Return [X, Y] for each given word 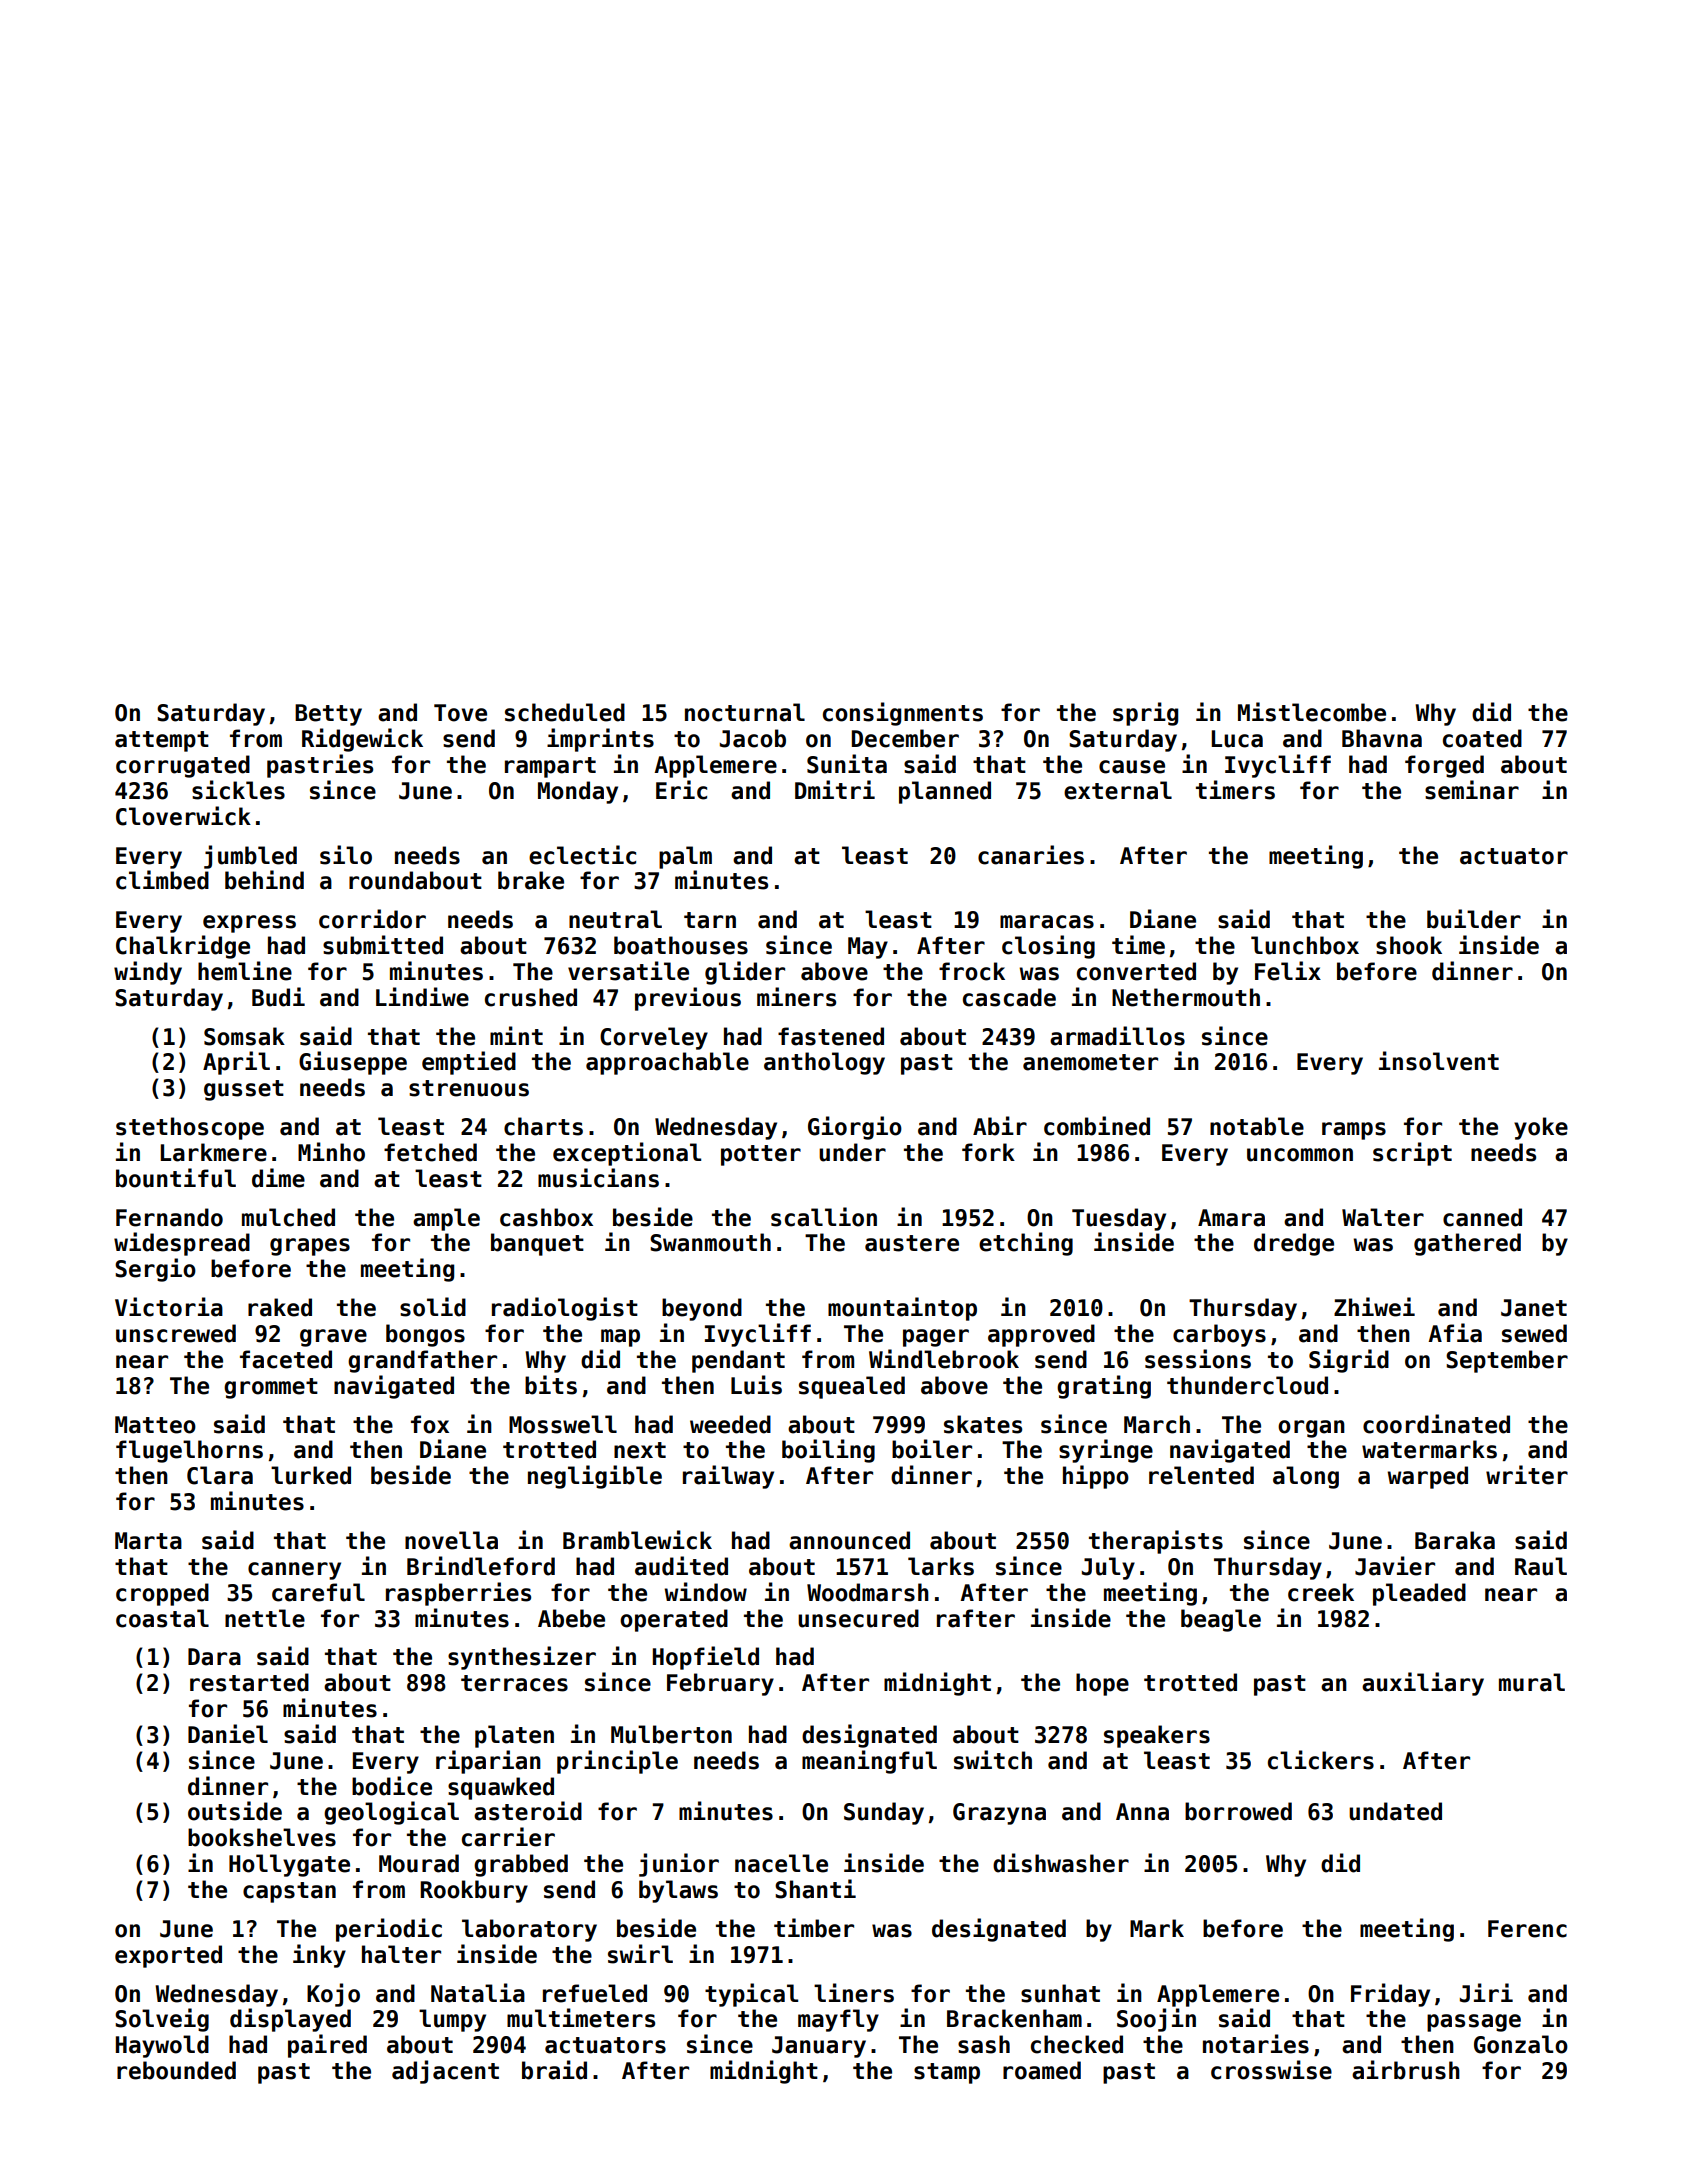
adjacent [445, 2072]
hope [1102, 1684]
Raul [1541, 1566]
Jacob [753, 738]
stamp [947, 2073]
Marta [148, 1541]
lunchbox [1305, 945]
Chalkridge [183, 947]
